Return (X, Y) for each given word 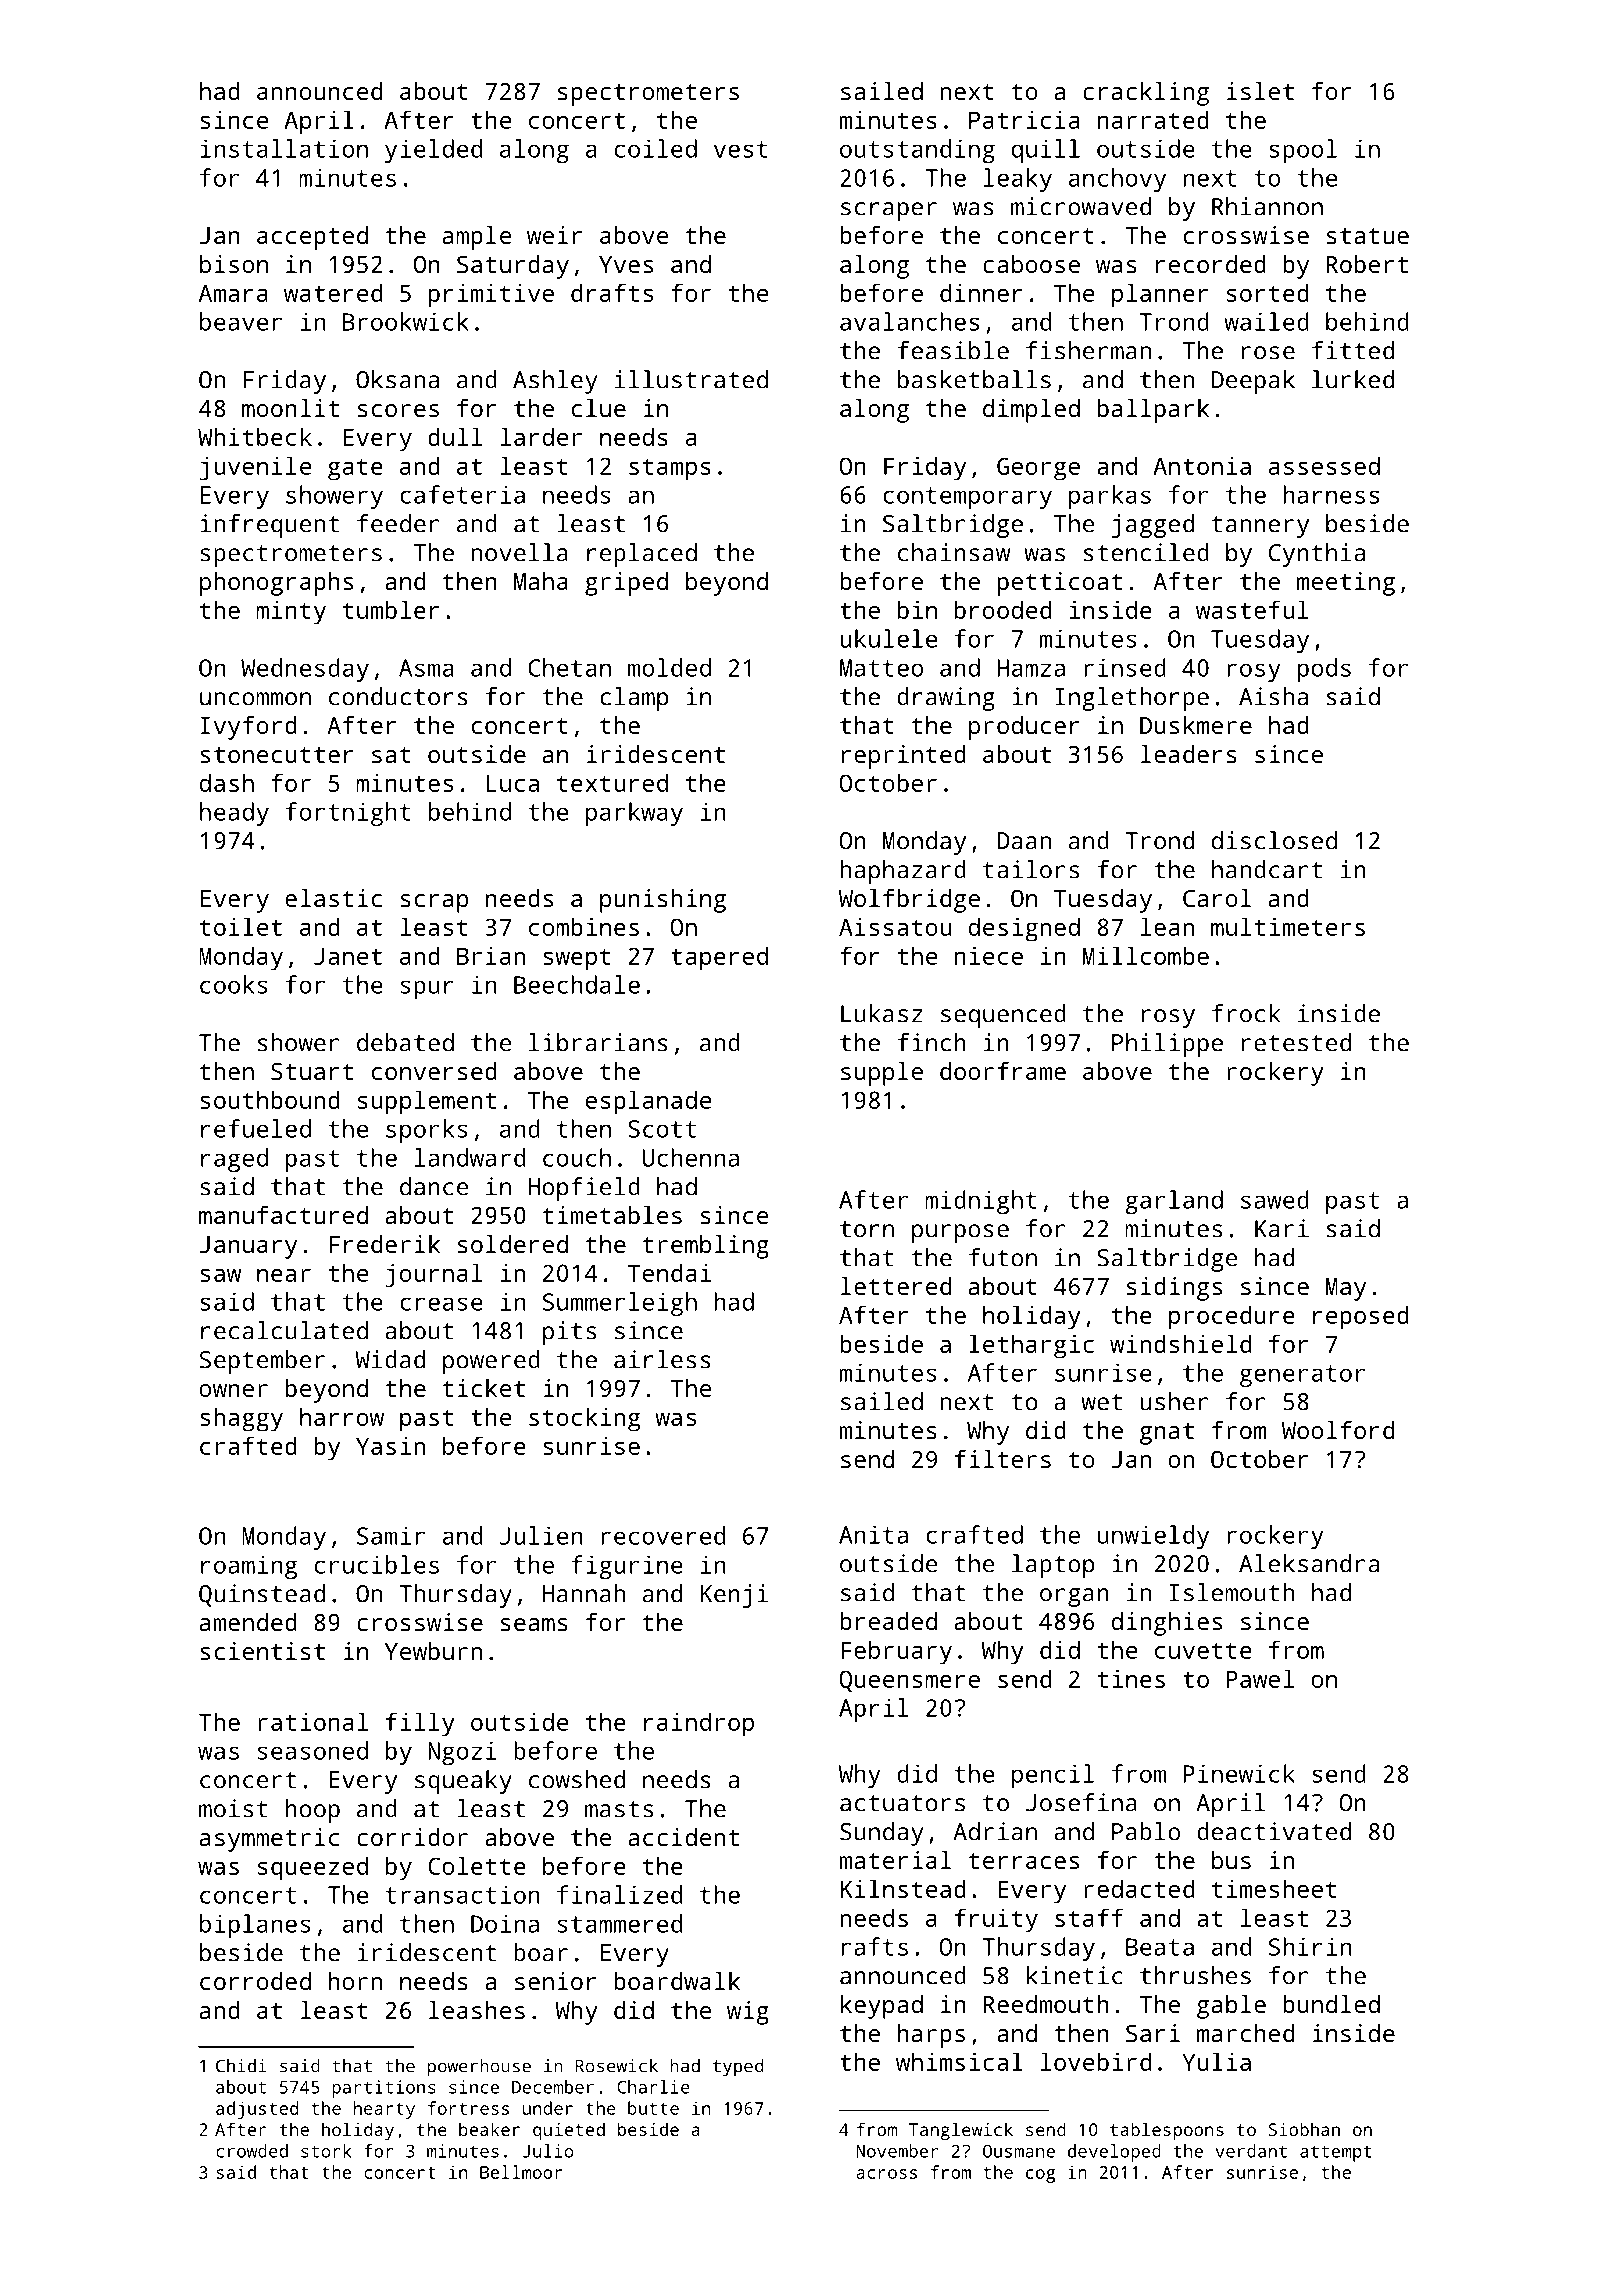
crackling (1146, 94)
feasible (953, 350)
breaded (888, 1621)
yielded (433, 151)
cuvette (1203, 1650)
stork (326, 2151)
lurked (1353, 379)
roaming (249, 1567)
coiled (656, 148)
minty (291, 613)
